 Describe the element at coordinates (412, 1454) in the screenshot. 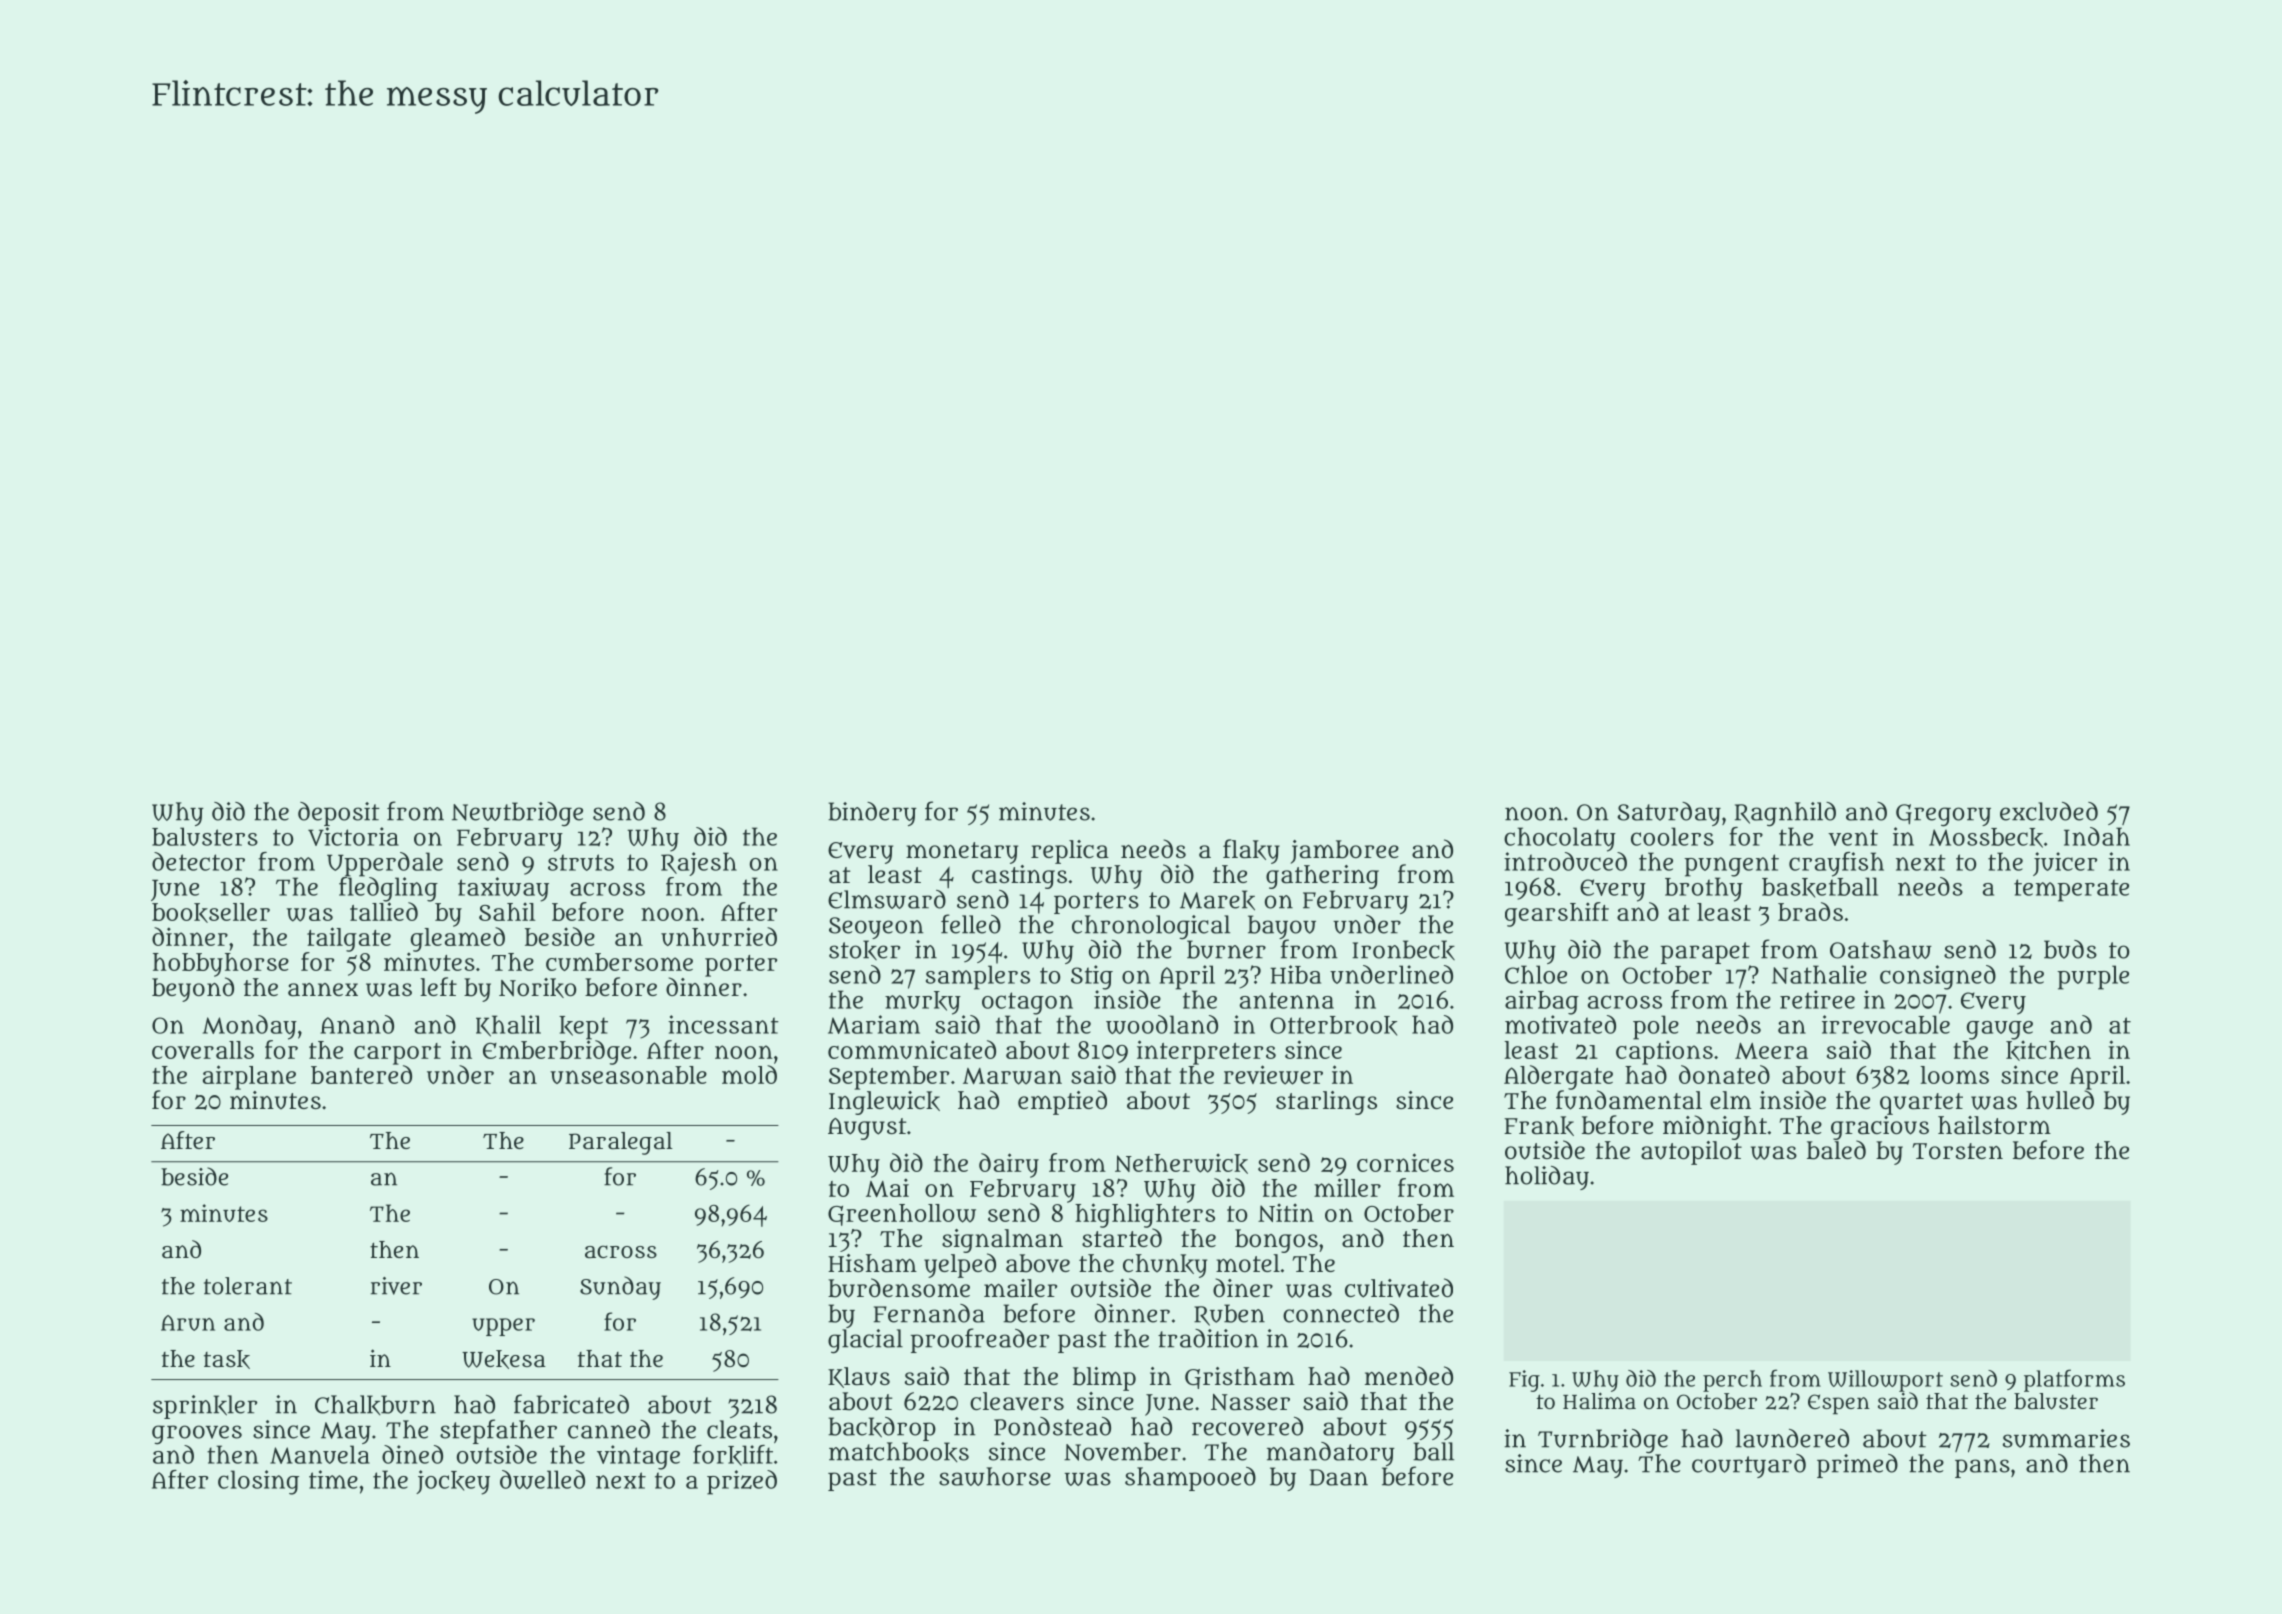

I see `dined` at that location.
